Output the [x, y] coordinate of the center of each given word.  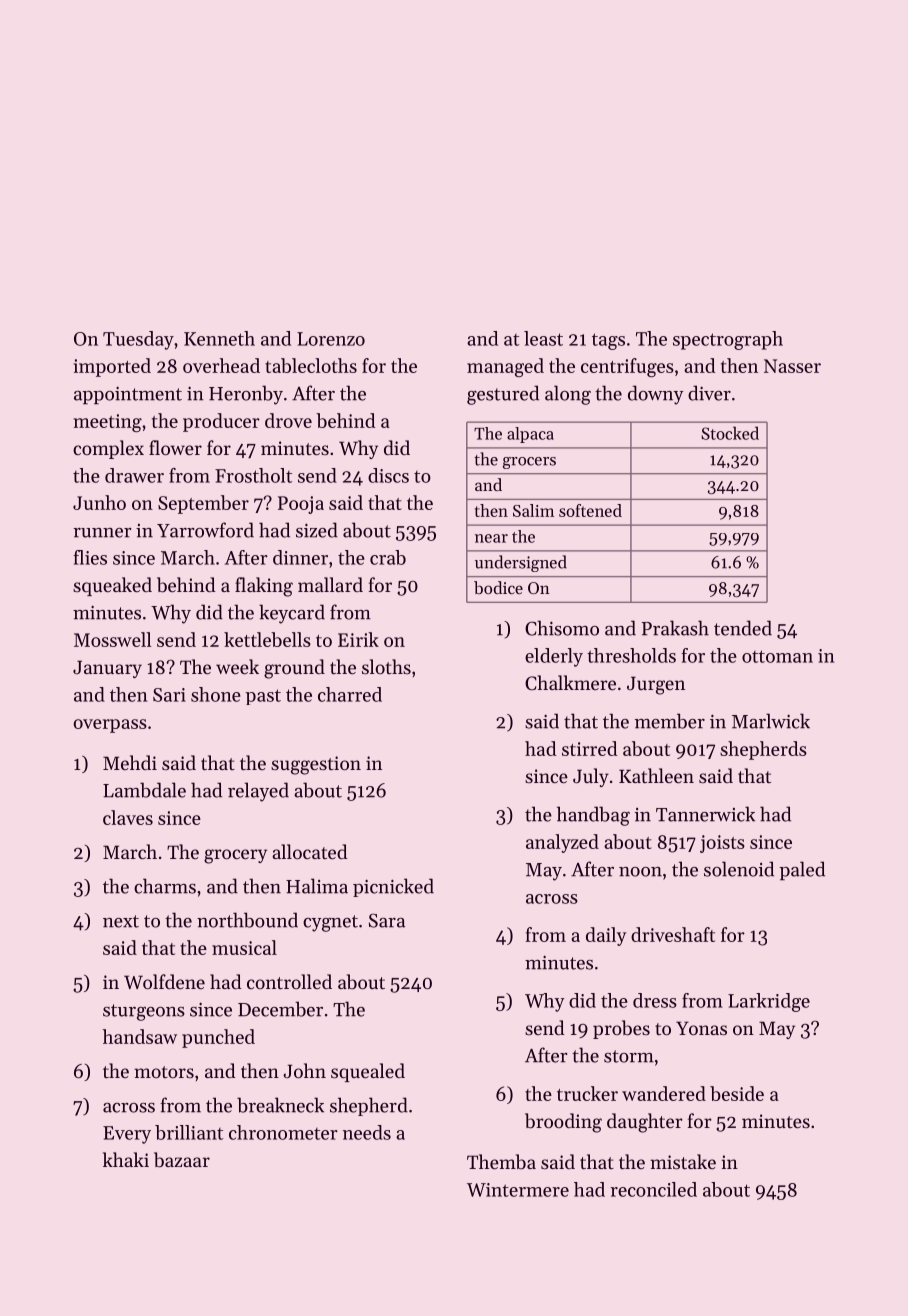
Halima [317, 886]
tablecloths [311, 365]
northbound [247, 920]
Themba [501, 1162]
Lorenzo [331, 339]
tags [608, 341]
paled [802, 870]
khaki [126, 1159]
